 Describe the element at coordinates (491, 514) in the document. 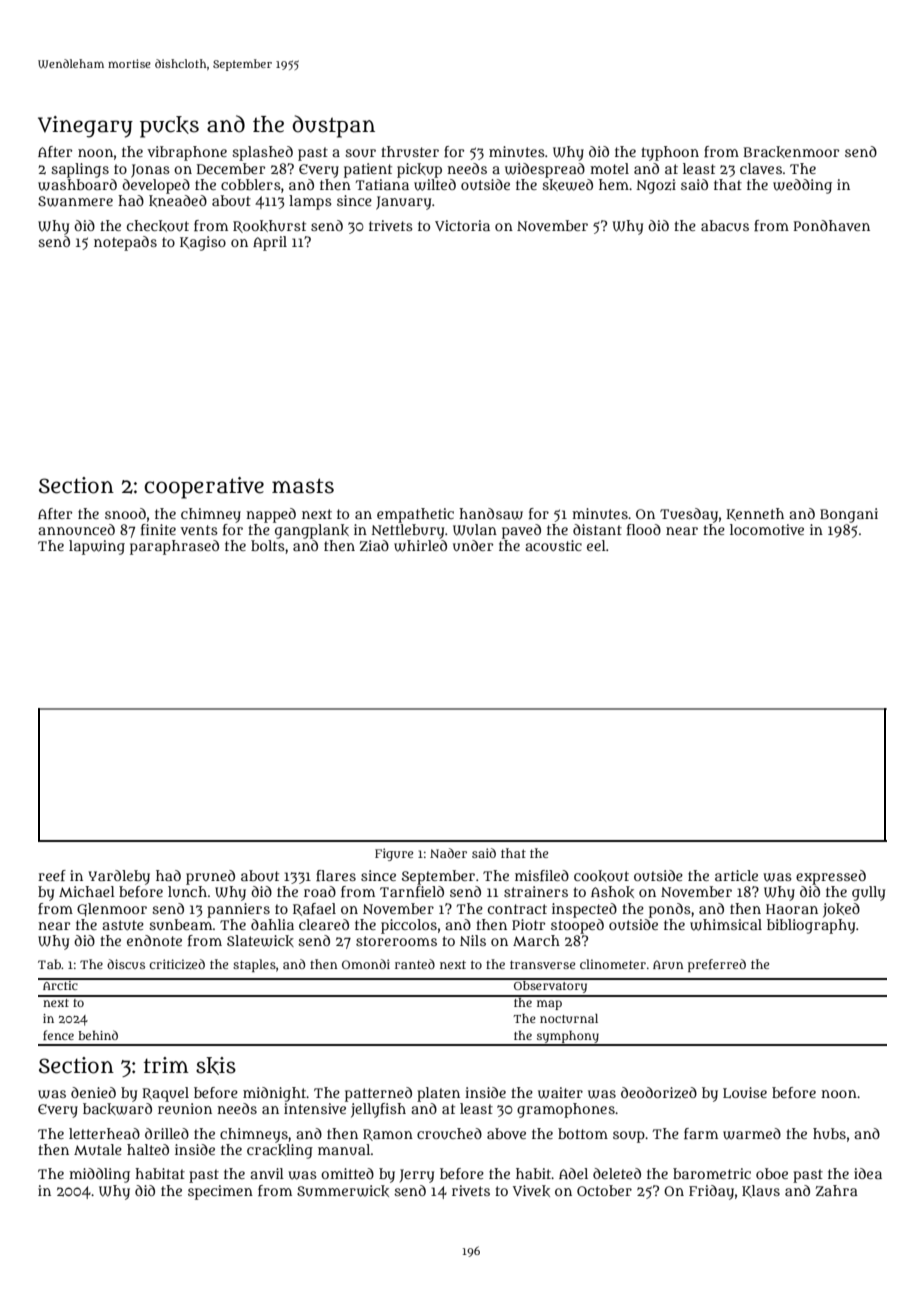

I see `handsaw` at that location.
